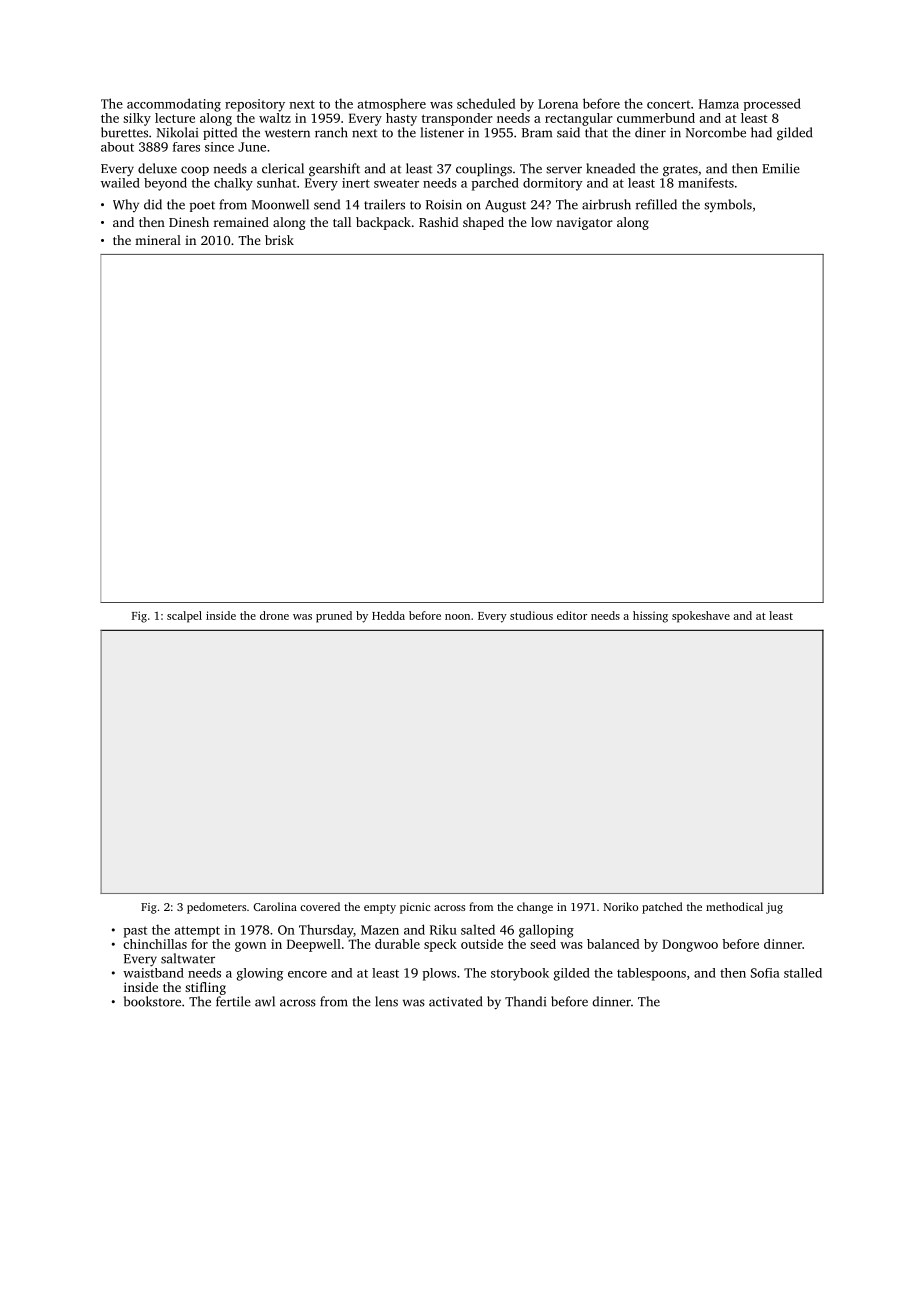  What do you see at coordinates (656, 204) in the screenshot?
I see `refilled` at bounding box center [656, 204].
